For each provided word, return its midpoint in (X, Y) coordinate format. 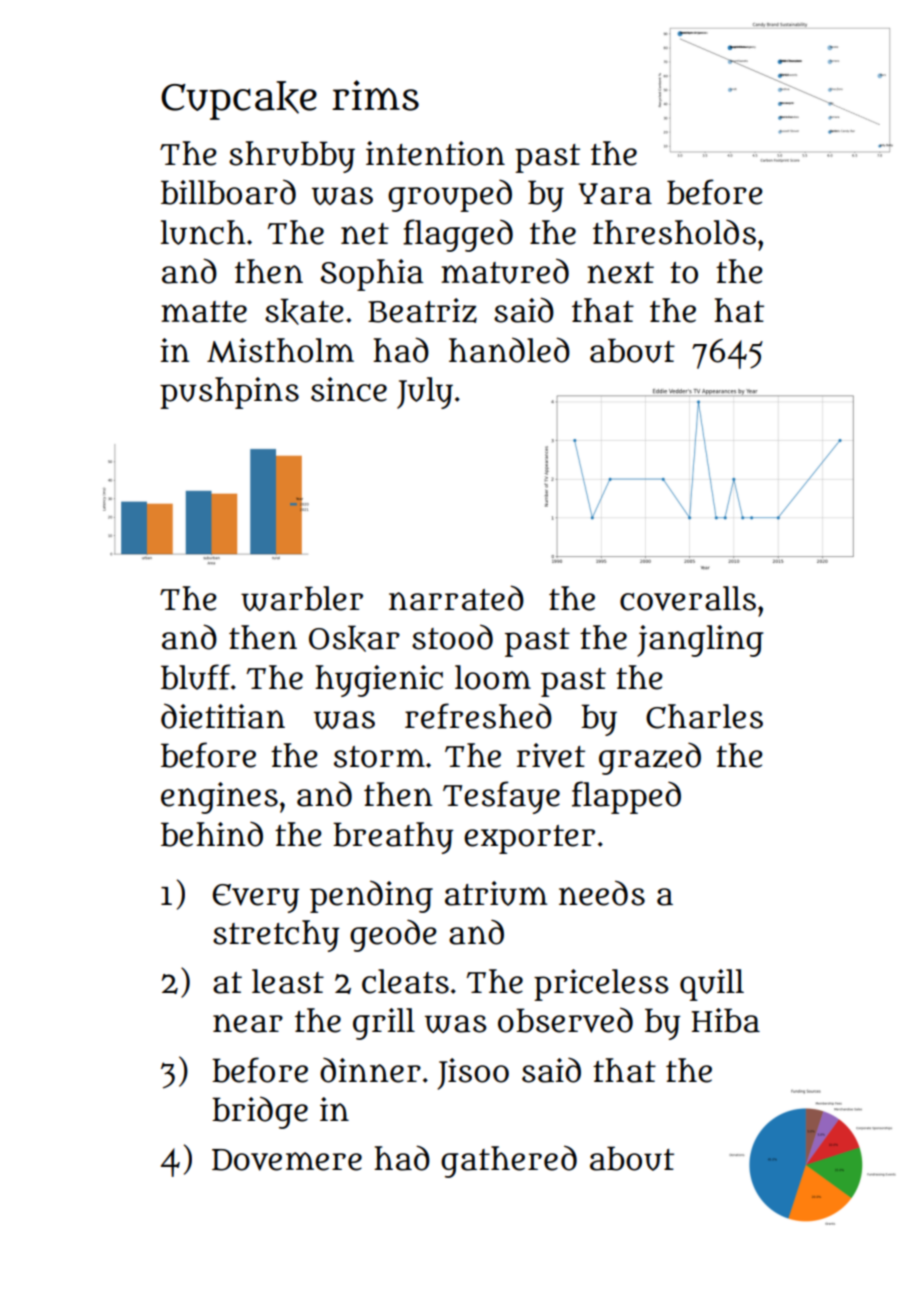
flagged (458, 235)
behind (212, 834)
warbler (302, 598)
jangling (700, 641)
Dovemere (287, 1160)
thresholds (674, 232)
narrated (456, 598)
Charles (704, 716)
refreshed (478, 716)
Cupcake (239, 100)
